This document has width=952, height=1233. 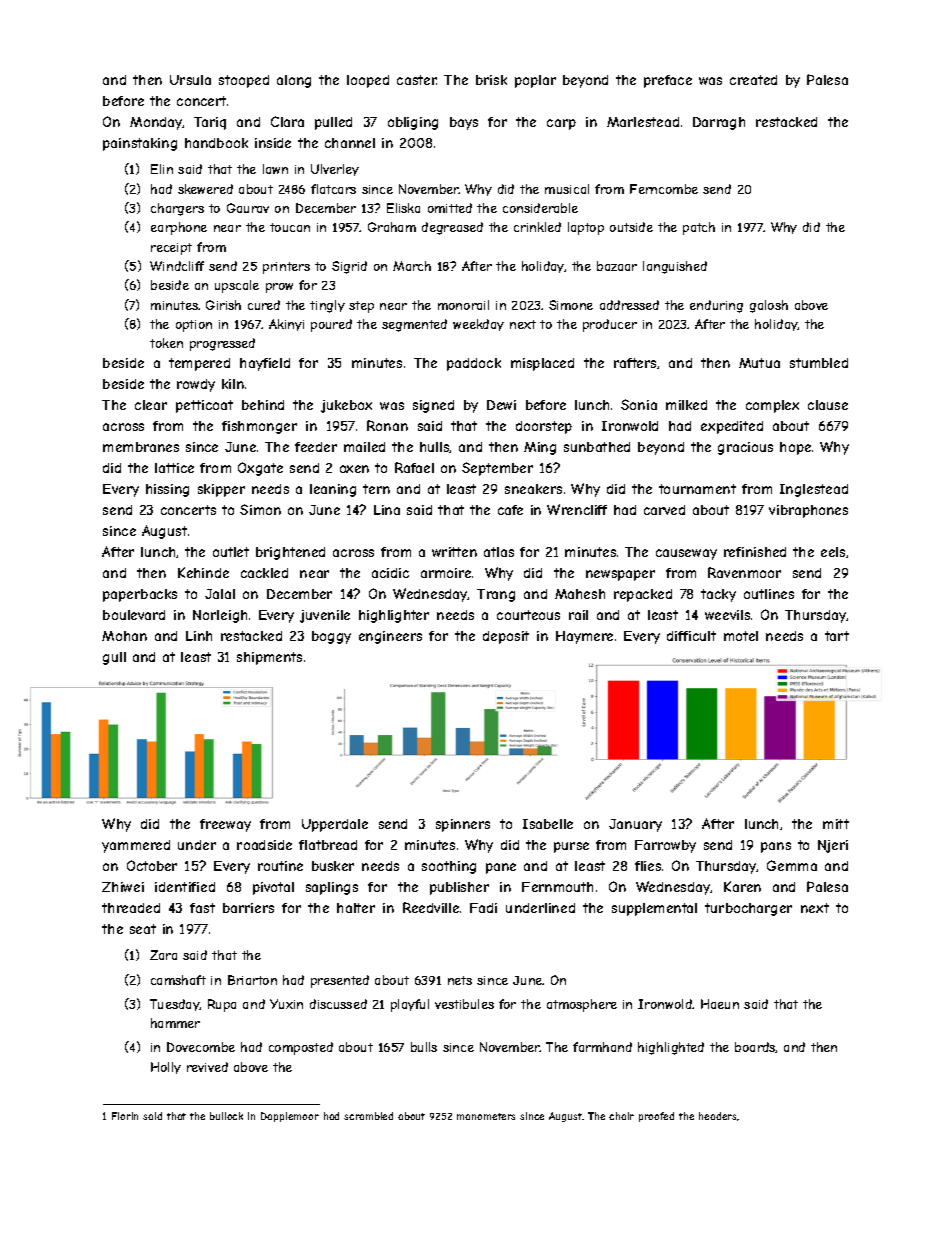 What do you see at coordinates (772, 406) in the document?
I see `complex` at bounding box center [772, 406].
